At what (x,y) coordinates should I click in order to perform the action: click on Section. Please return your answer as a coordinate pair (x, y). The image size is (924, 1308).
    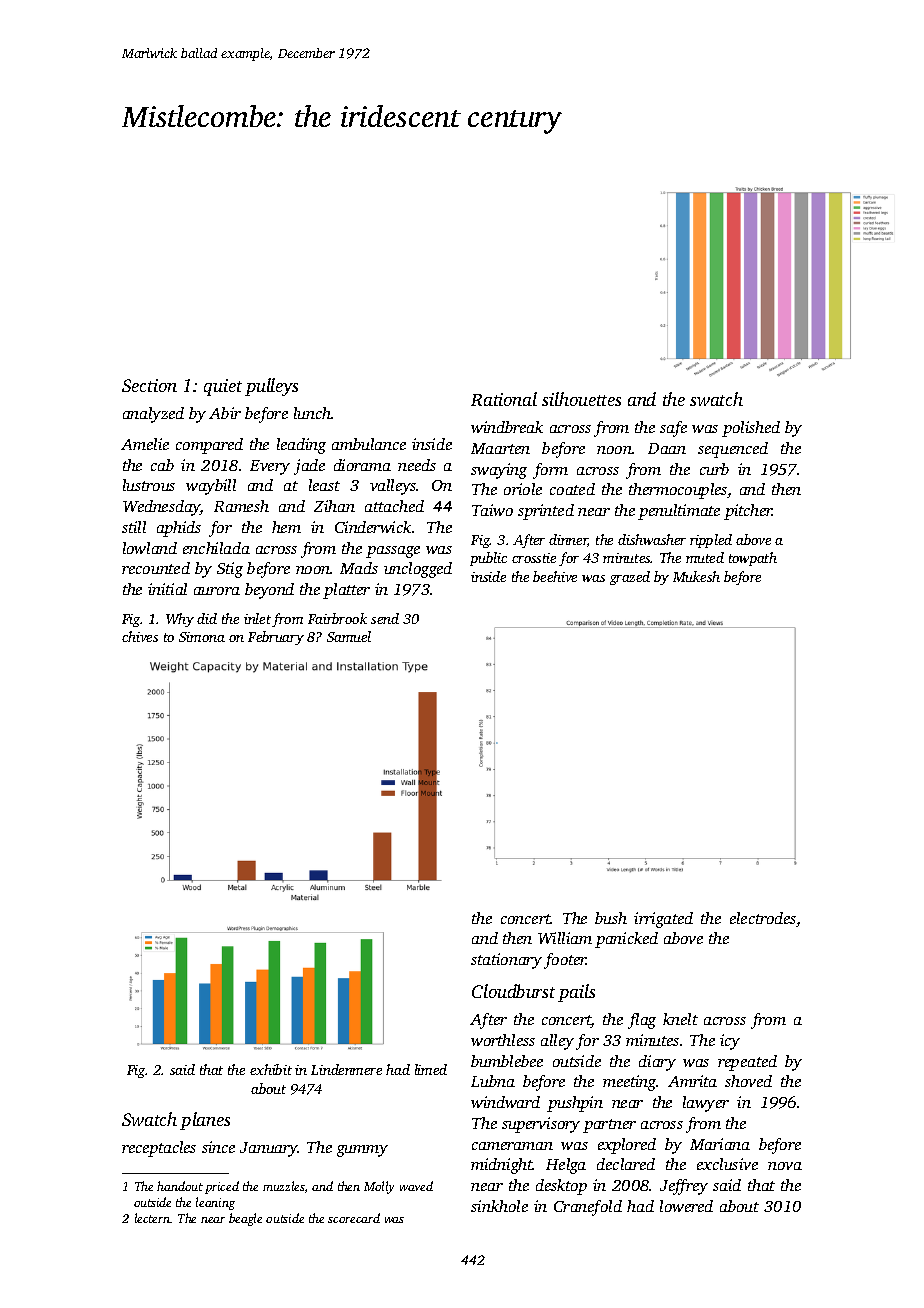
    Looking at the image, I should click on (149, 385).
